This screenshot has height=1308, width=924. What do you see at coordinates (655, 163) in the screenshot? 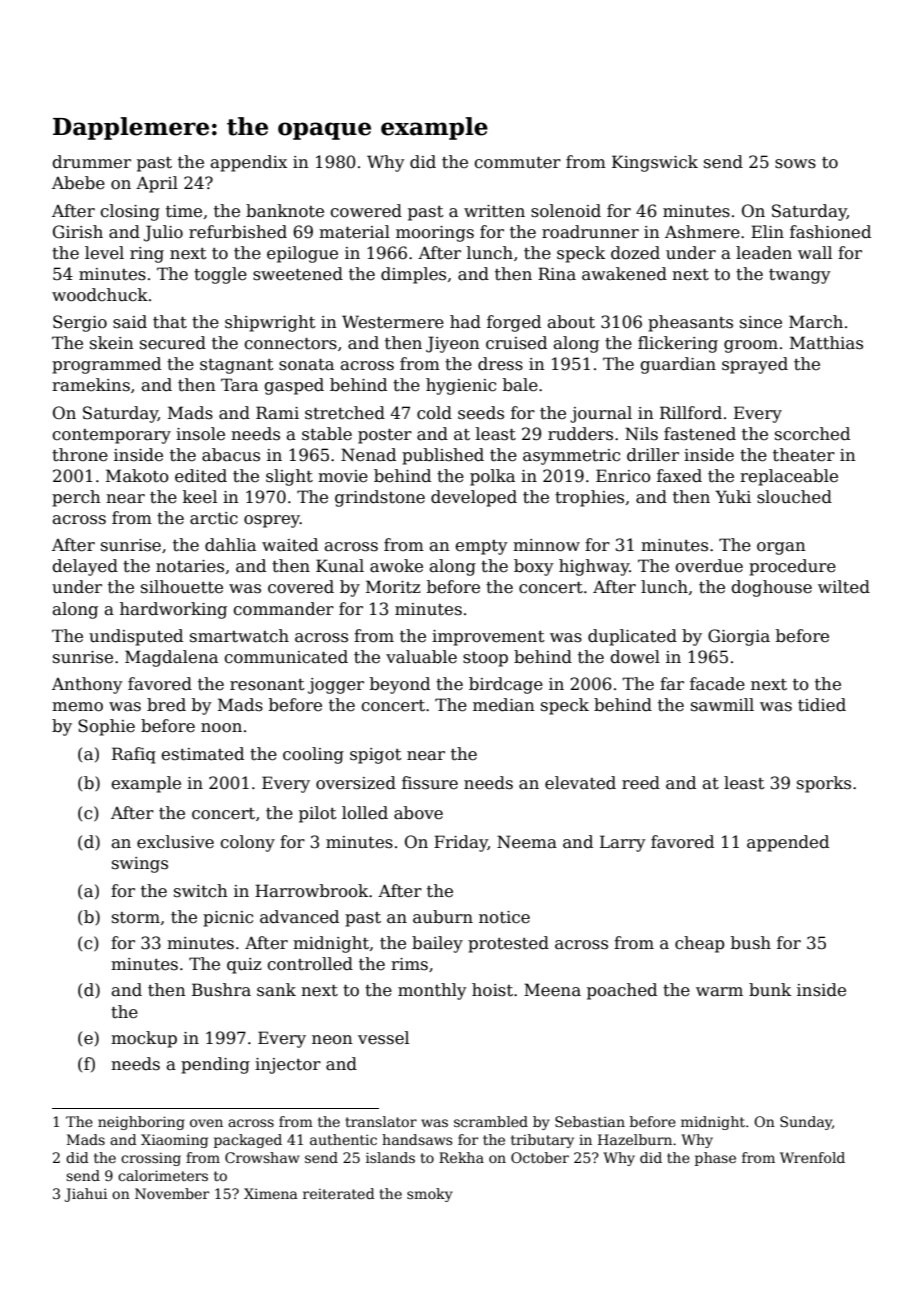
I see `Kingswick` at bounding box center [655, 163].
